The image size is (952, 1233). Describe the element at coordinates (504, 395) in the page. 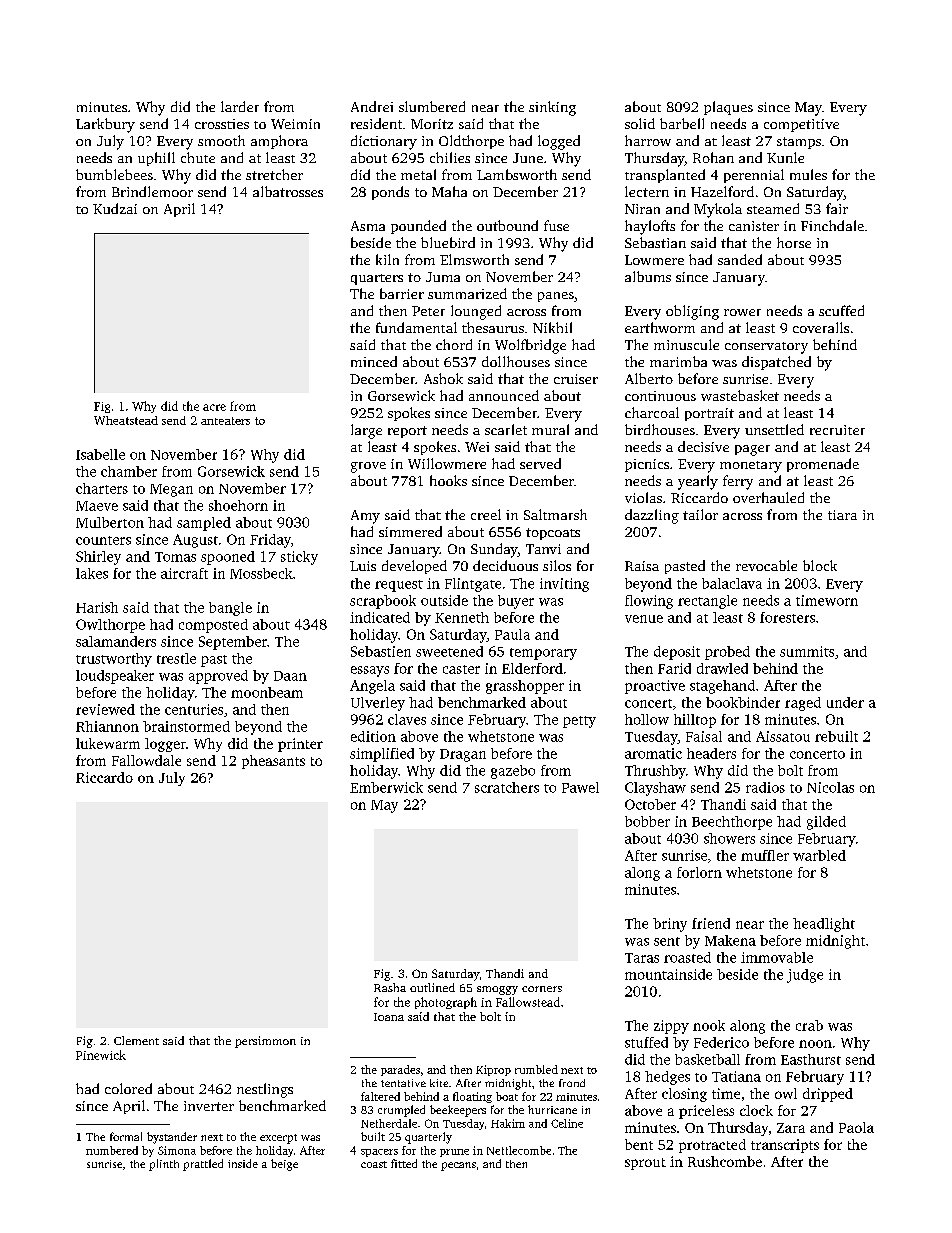

I see `announced` at that location.
